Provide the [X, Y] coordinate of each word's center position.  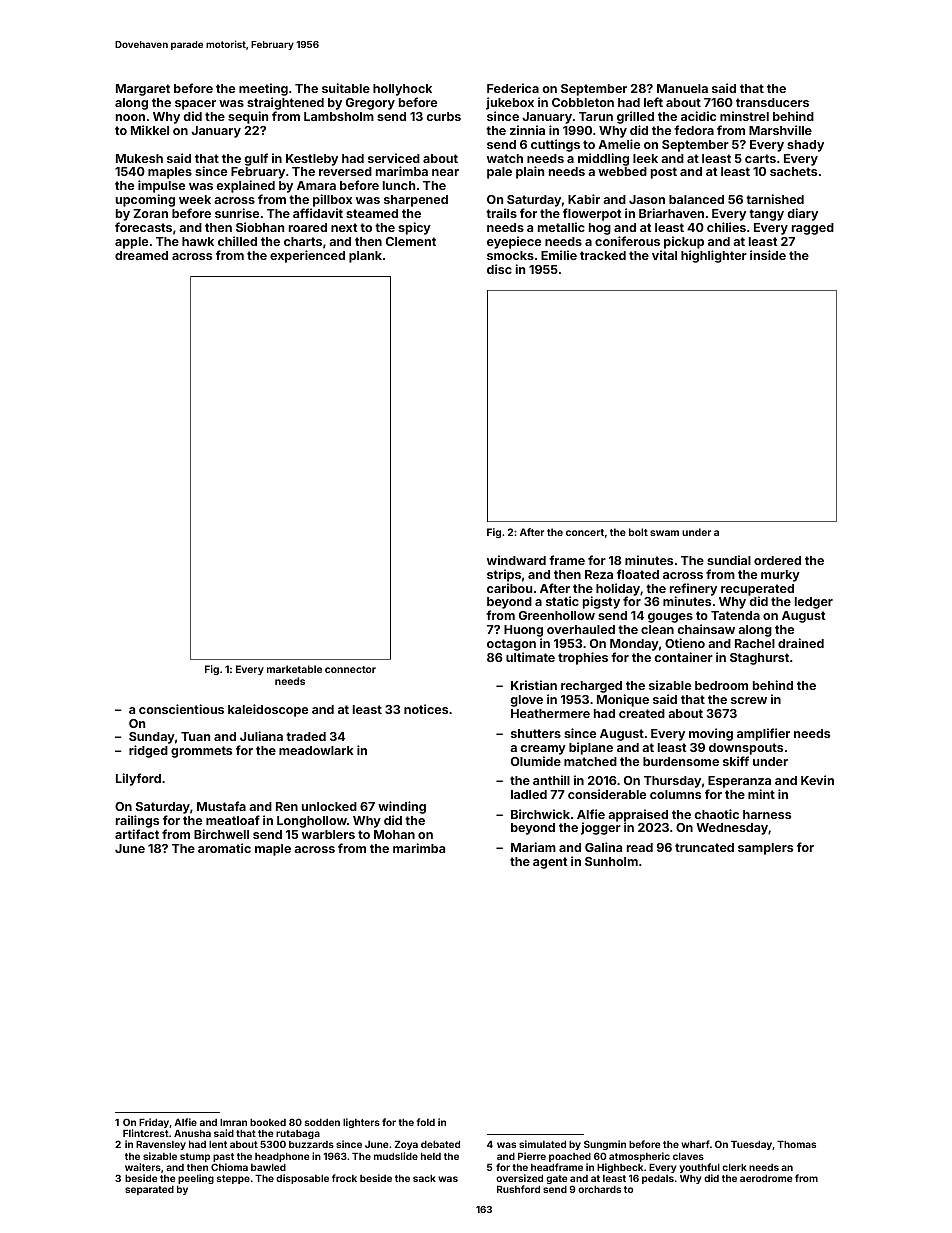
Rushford [518, 1189]
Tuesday [751, 1145]
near [445, 172]
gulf [256, 159]
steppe [233, 1179]
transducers [772, 102]
